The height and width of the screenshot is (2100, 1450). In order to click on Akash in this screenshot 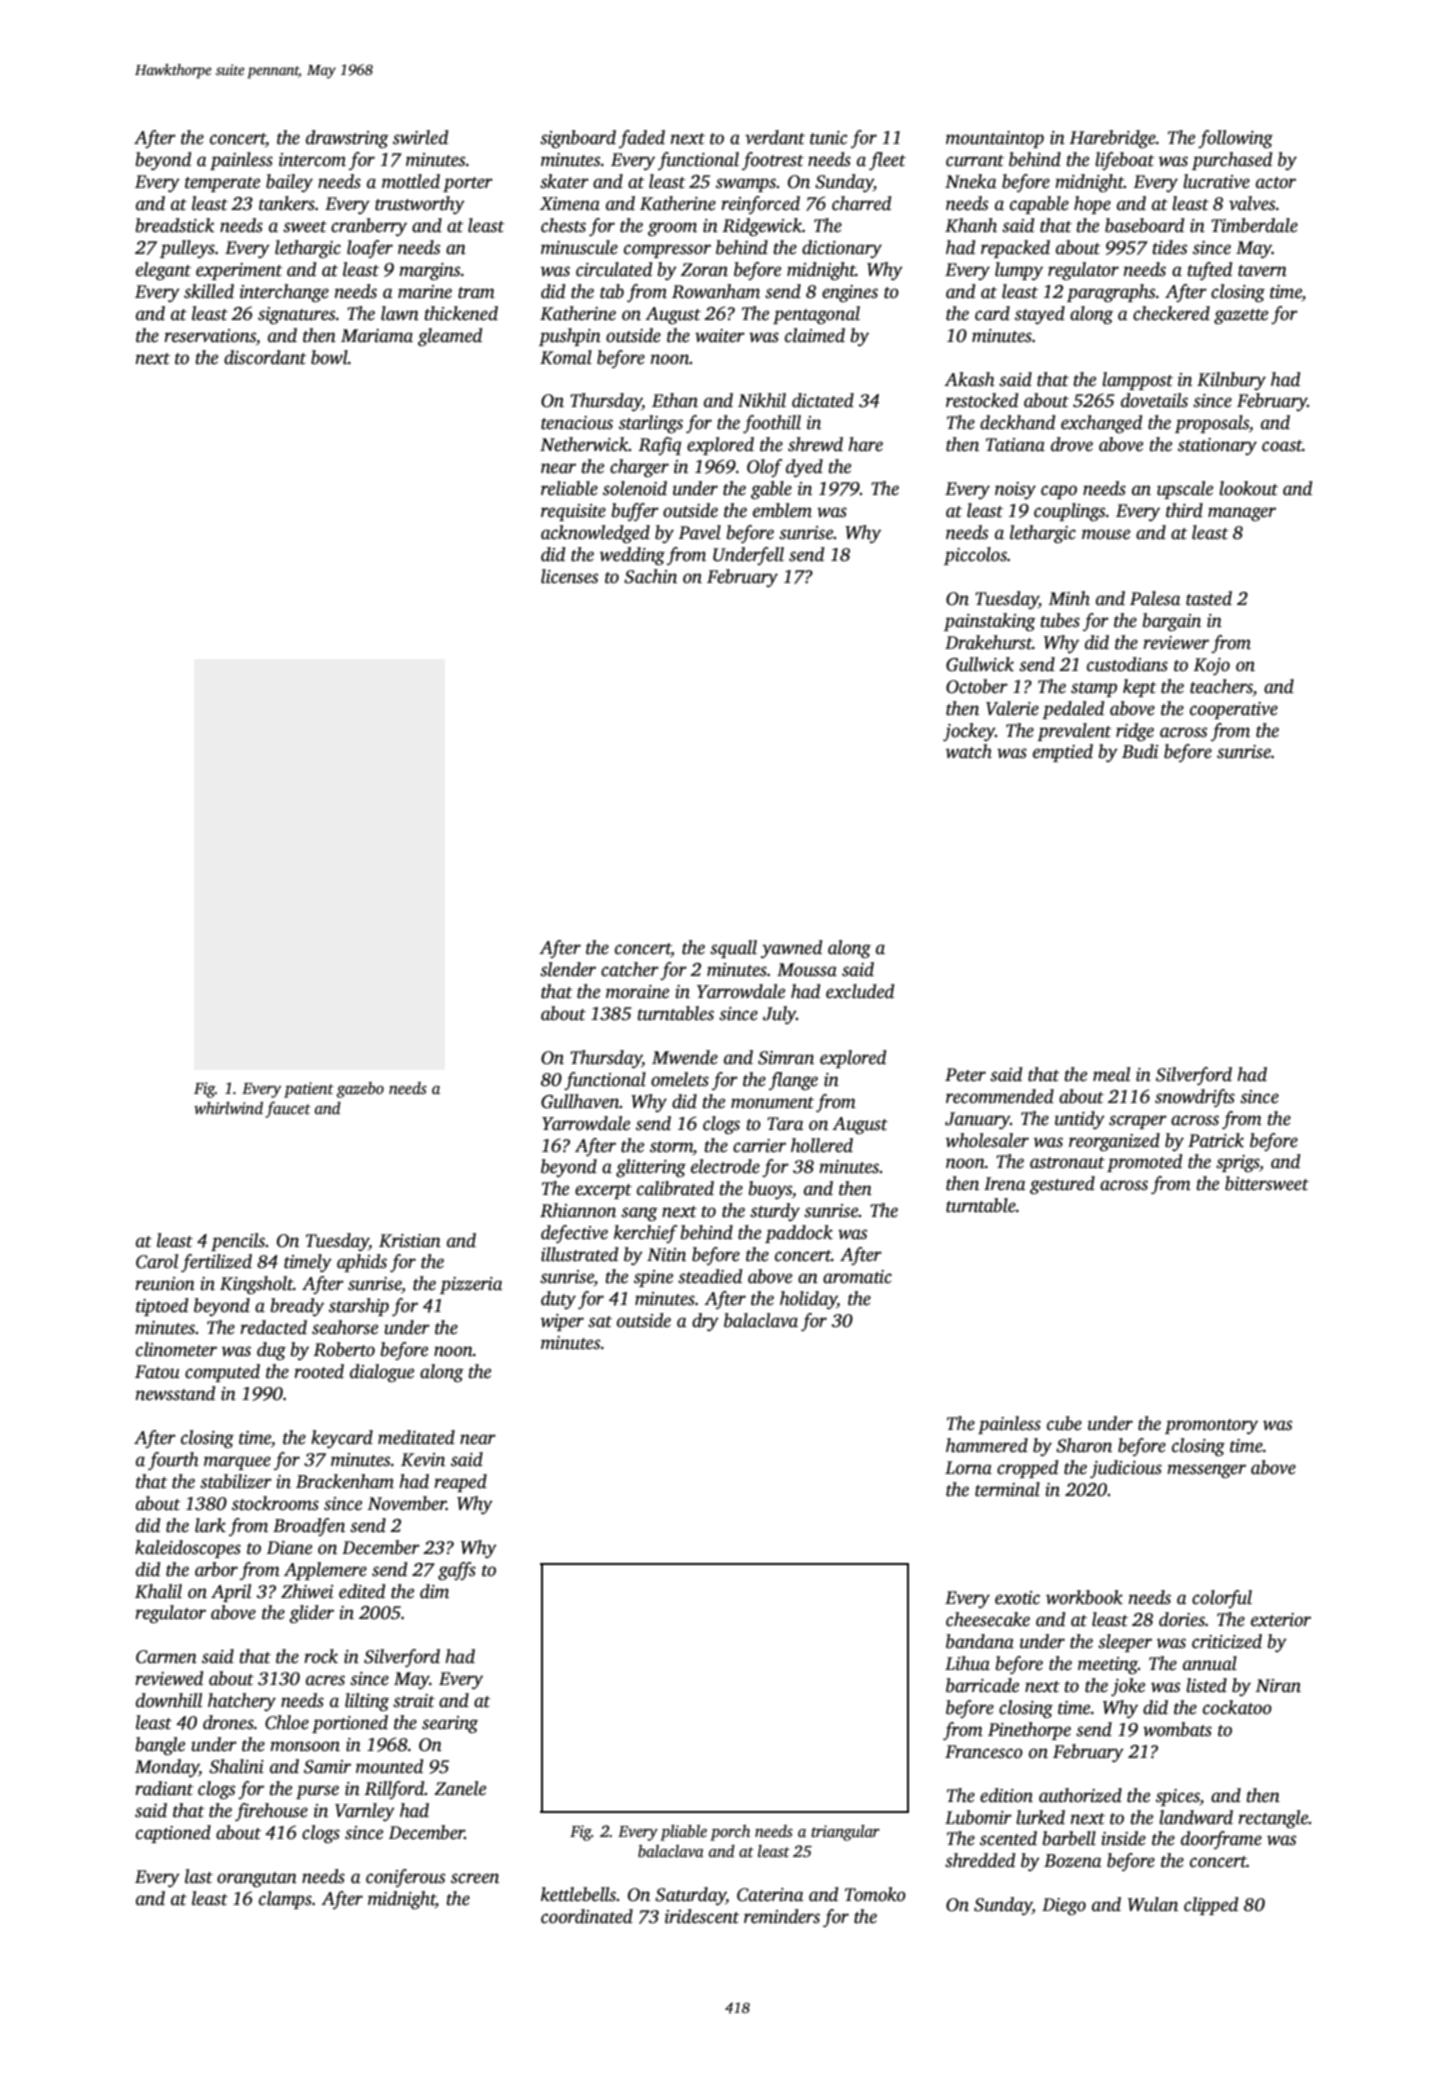, I will do `click(969, 379)`.
